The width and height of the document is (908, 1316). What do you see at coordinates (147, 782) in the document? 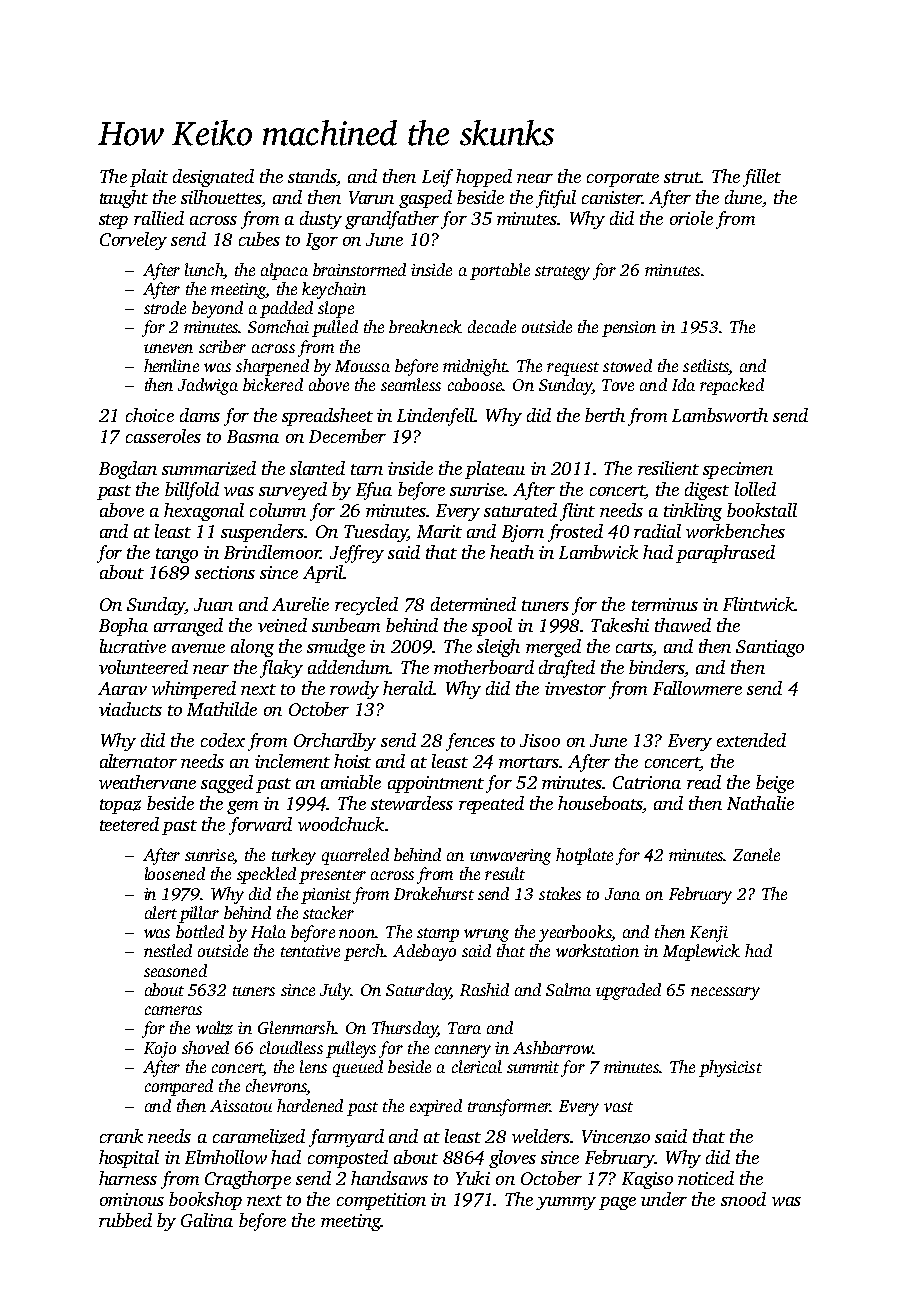
I see `weathervane` at bounding box center [147, 782].
